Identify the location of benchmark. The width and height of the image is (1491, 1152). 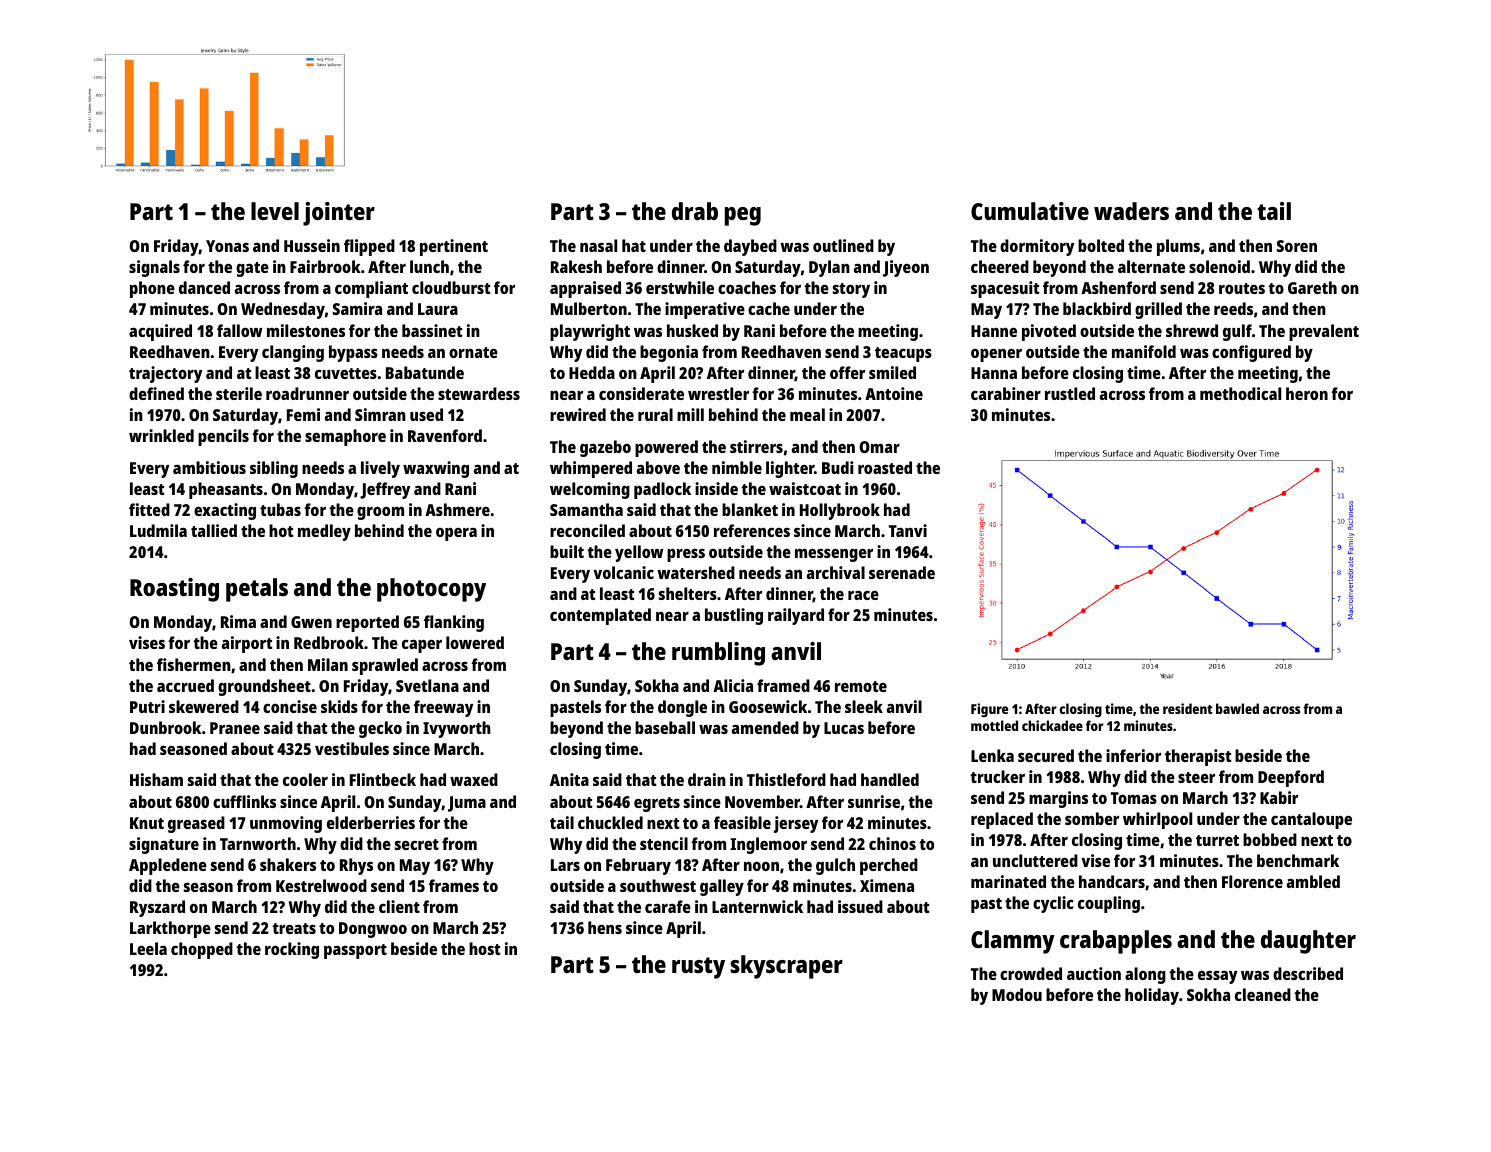
(1298, 860).
